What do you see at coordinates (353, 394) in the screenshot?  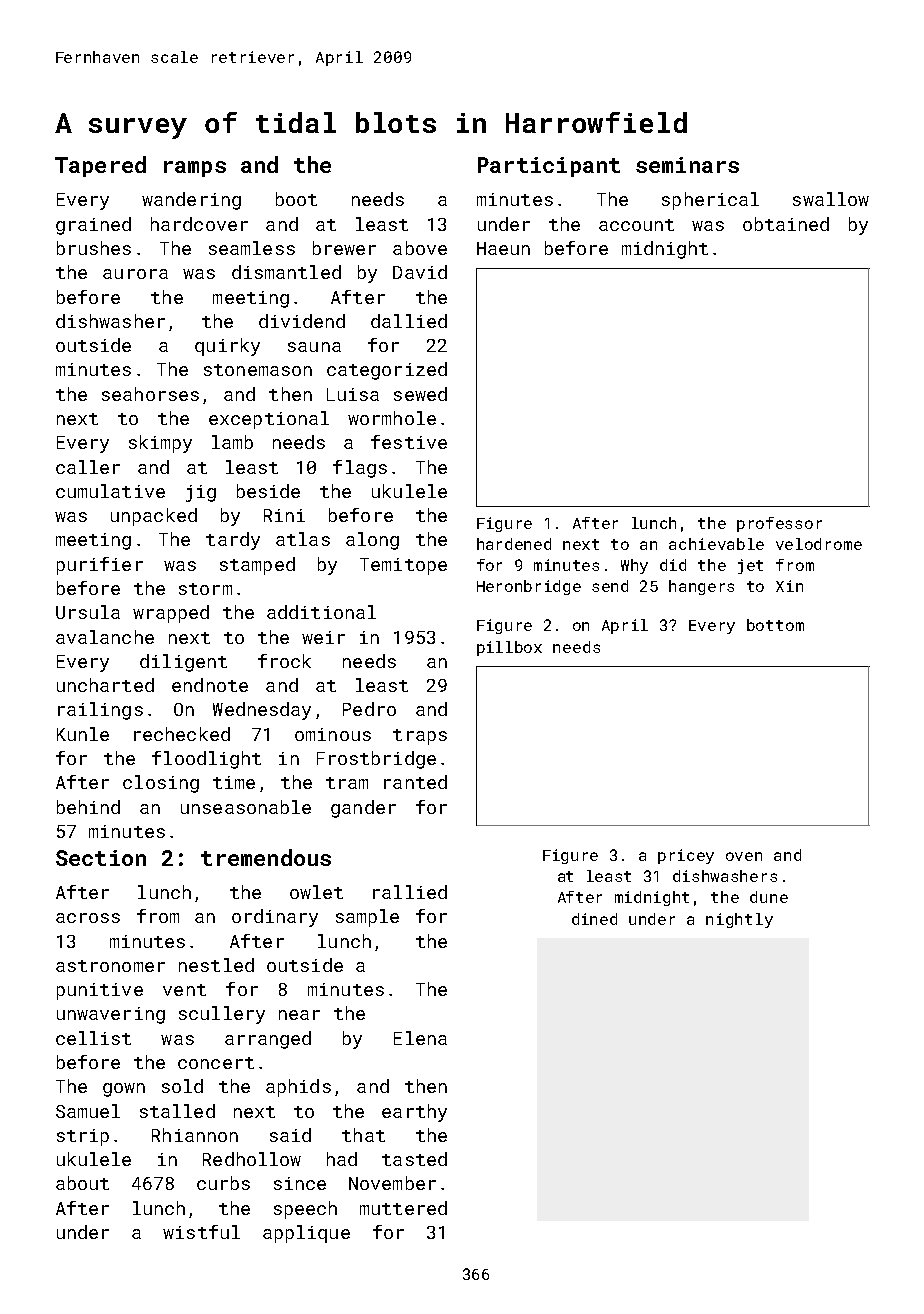 I see `Luisa` at bounding box center [353, 394].
